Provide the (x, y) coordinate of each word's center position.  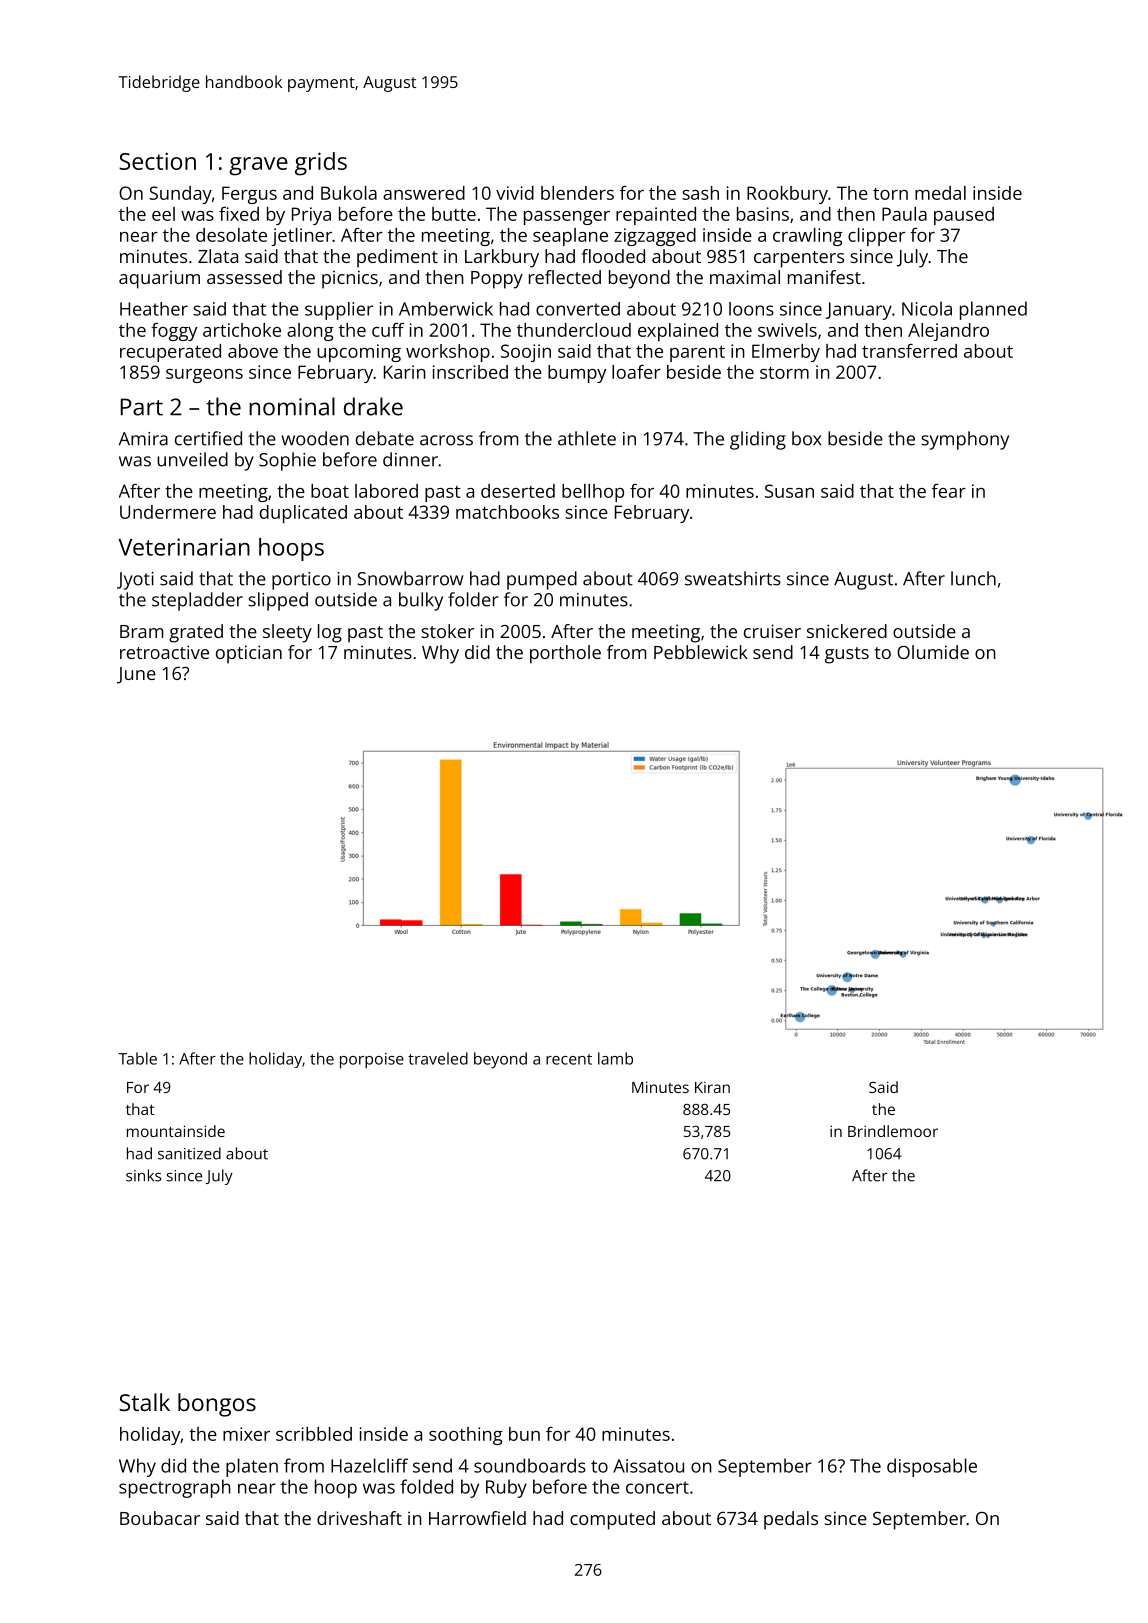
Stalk (144, 1402)
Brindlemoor (893, 1131)
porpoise (372, 1061)
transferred (909, 351)
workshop (448, 353)
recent (569, 1059)
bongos (217, 1405)
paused (964, 216)
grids (321, 164)
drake (373, 406)
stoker (447, 631)
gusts (847, 655)
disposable (932, 1467)
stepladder (197, 601)
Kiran (712, 1087)
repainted (656, 216)
